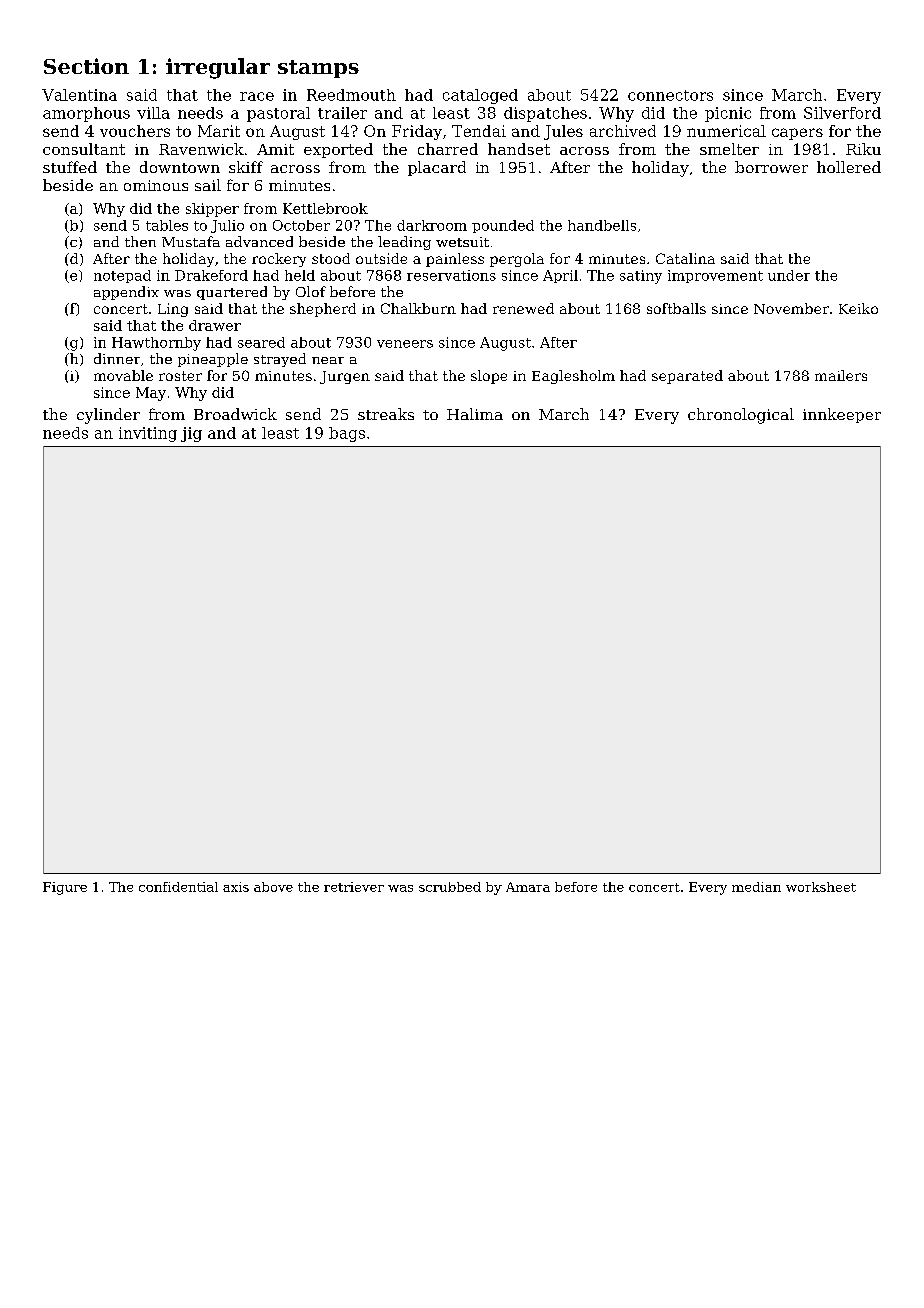 The image size is (924, 1308). What do you see at coordinates (178, 887) in the screenshot?
I see `confidential` at bounding box center [178, 887].
